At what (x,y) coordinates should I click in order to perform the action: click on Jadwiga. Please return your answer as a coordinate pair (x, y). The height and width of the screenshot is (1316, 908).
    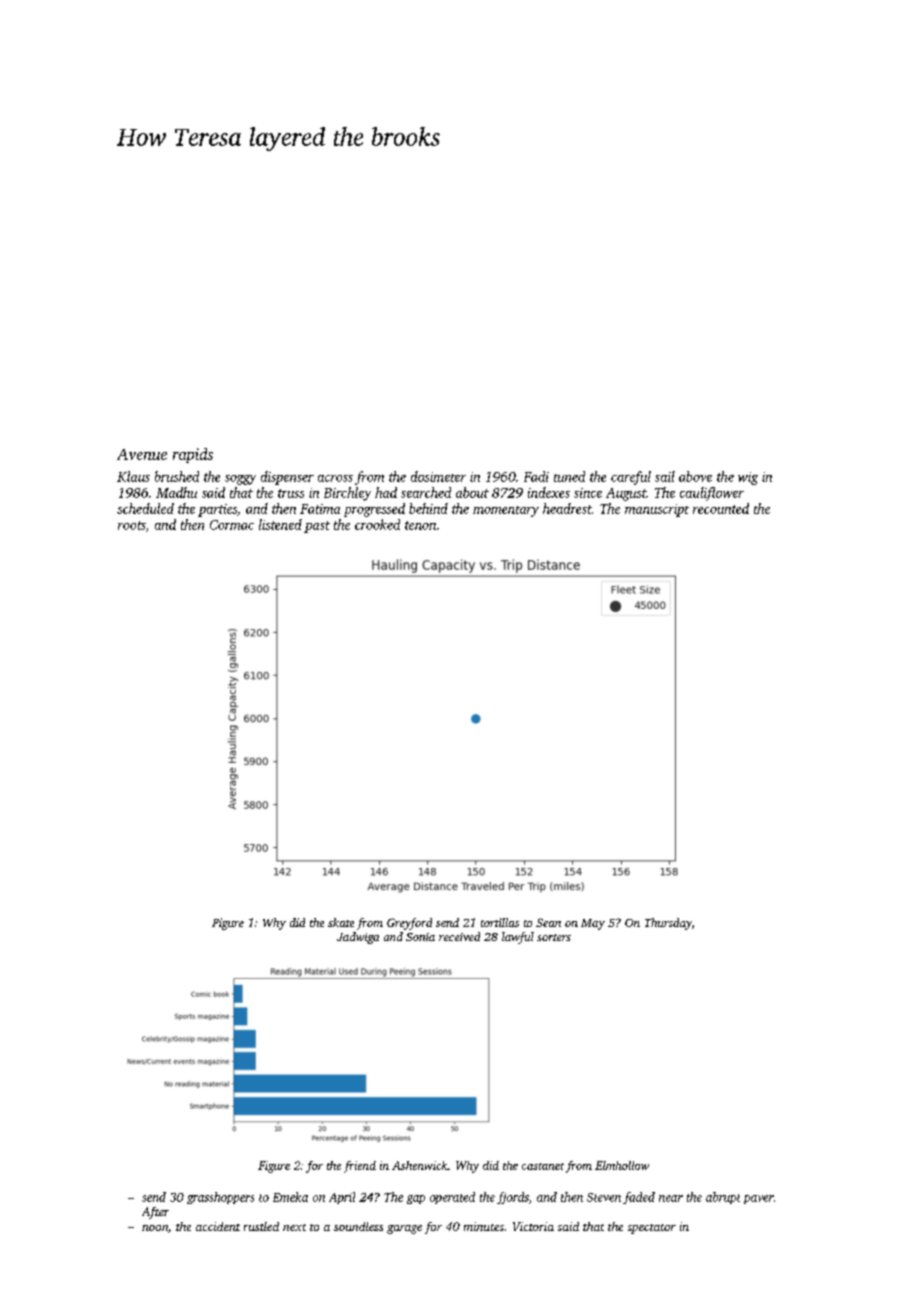
    Looking at the image, I should click on (358, 938).
